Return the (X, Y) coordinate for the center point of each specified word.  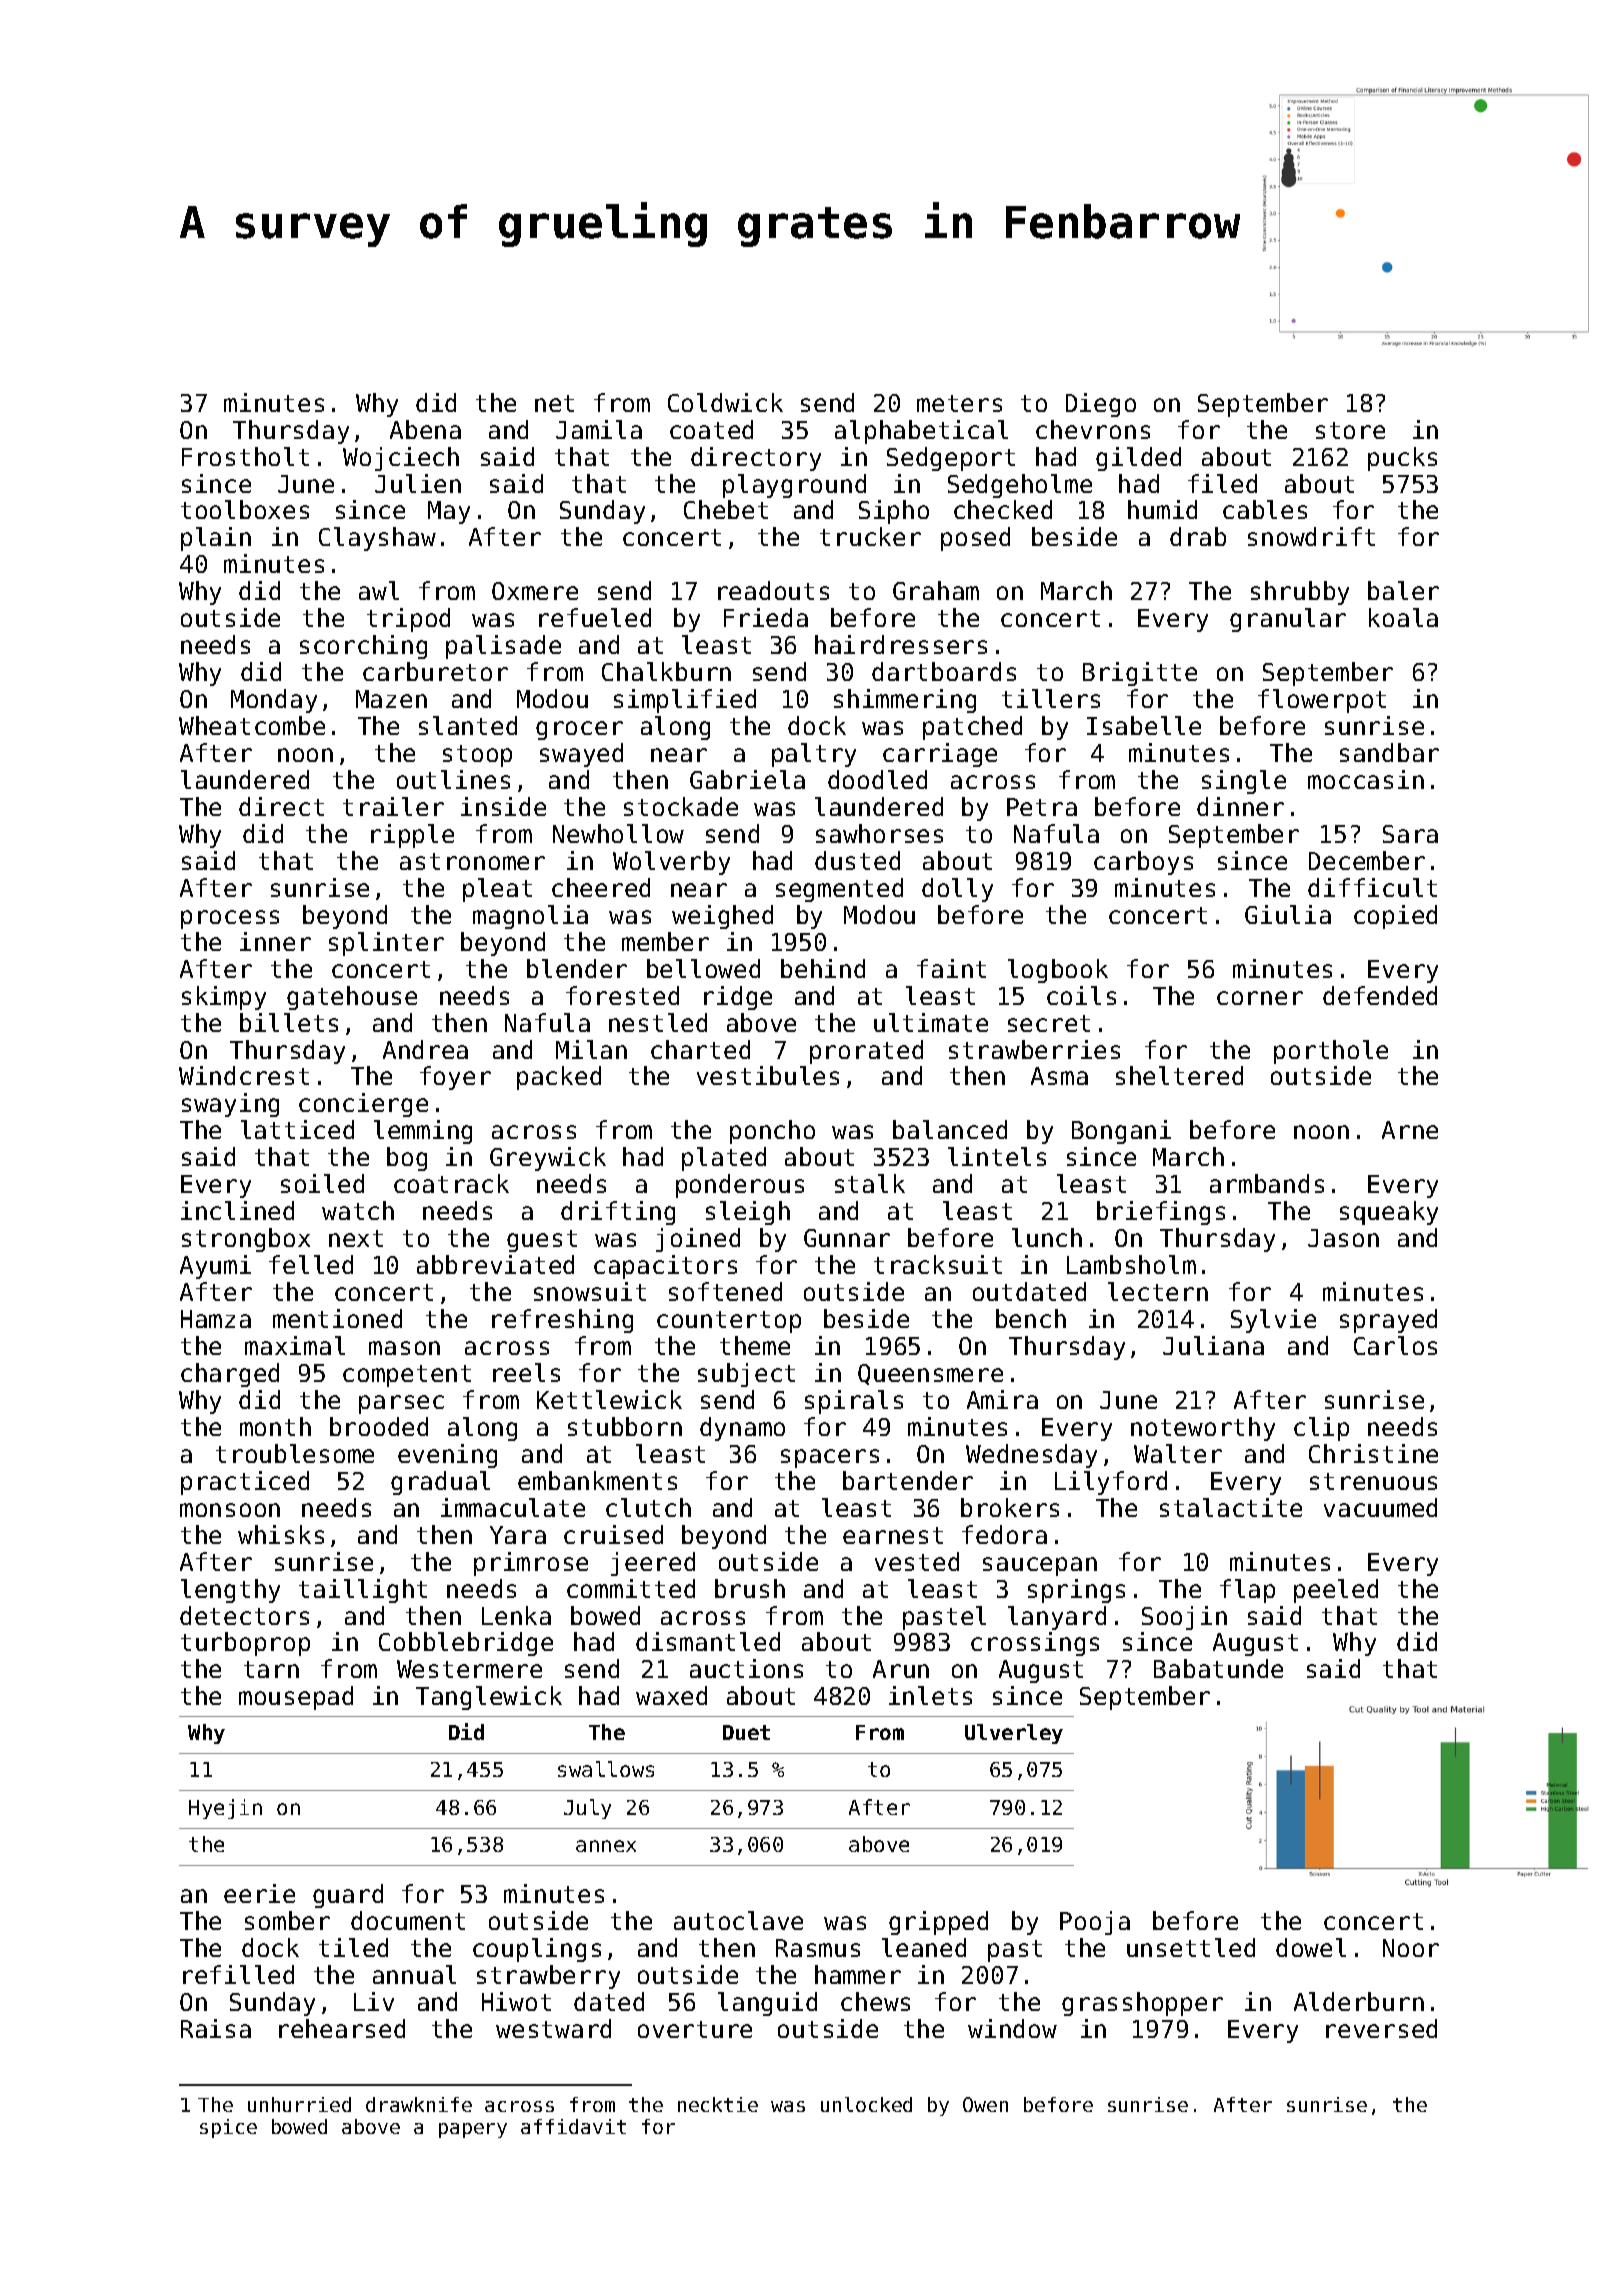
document (408, 1920)
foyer (455, 1078)
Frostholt (245, 456)
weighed (722, 917)
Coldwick (725, 402)
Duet (746, 1732)
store (1350, 430)
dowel (1311, 1947)
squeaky (1389, 1213)
